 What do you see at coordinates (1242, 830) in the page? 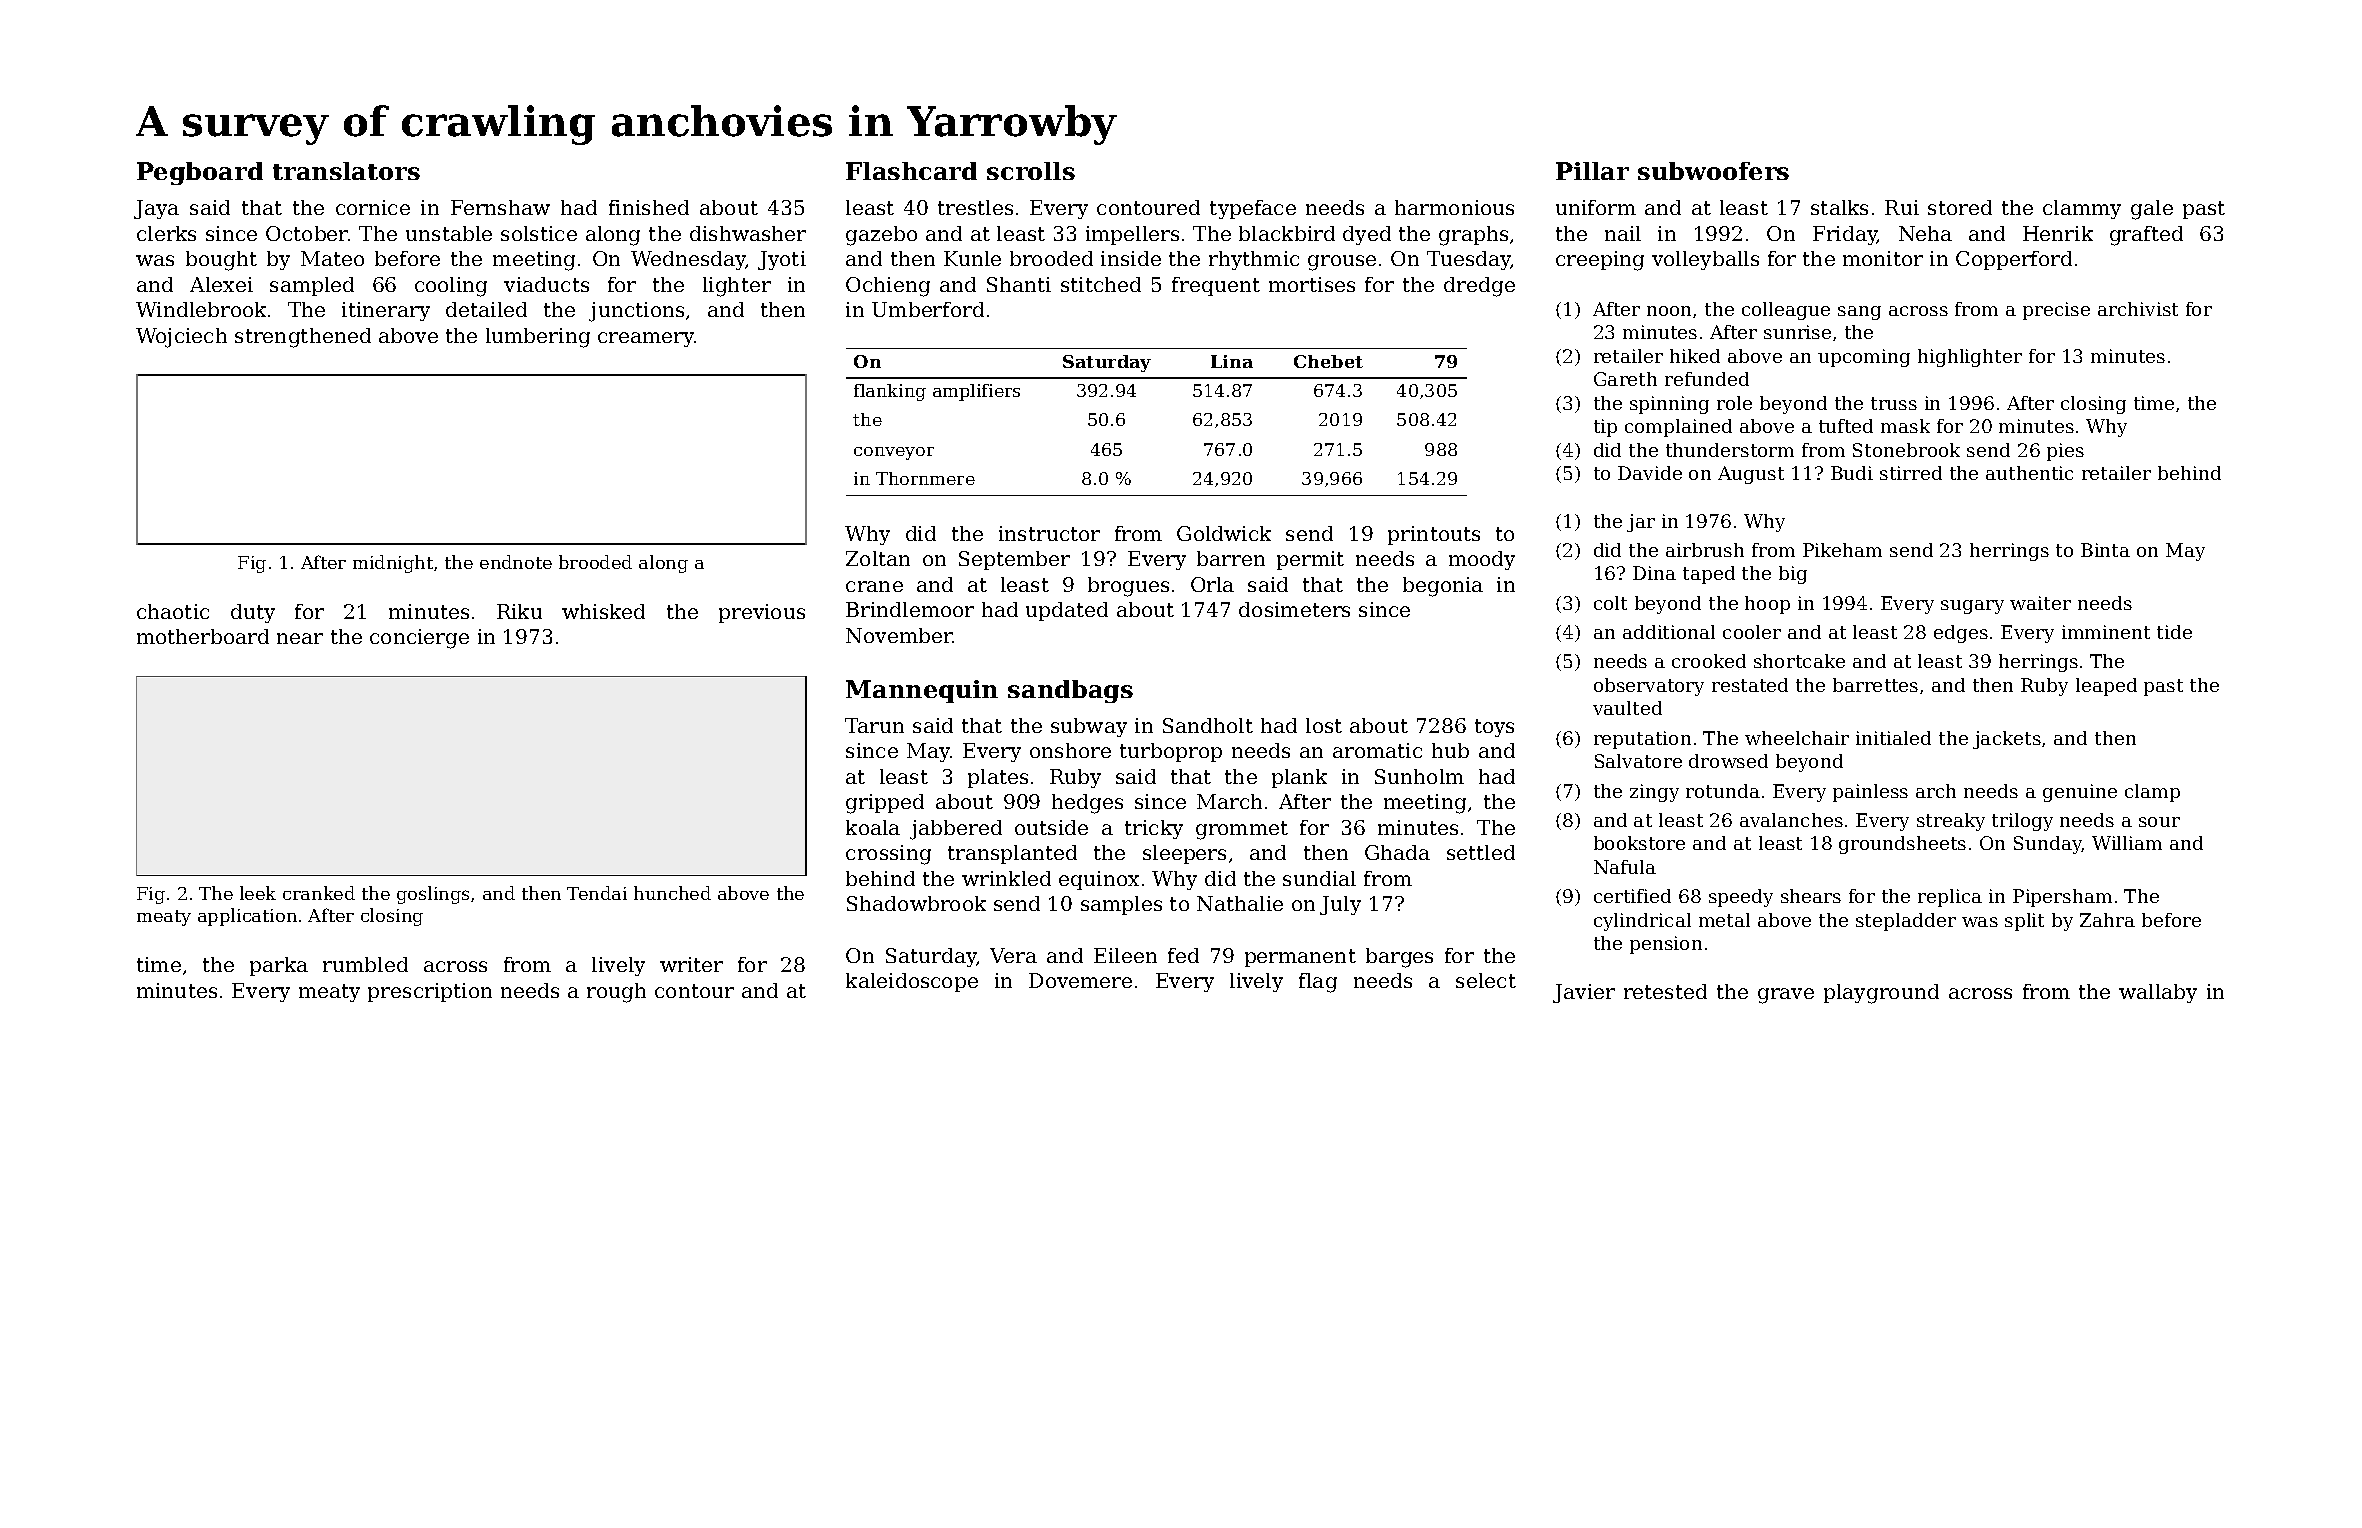
I see `grommet` at bounding box center [1242, 830].
